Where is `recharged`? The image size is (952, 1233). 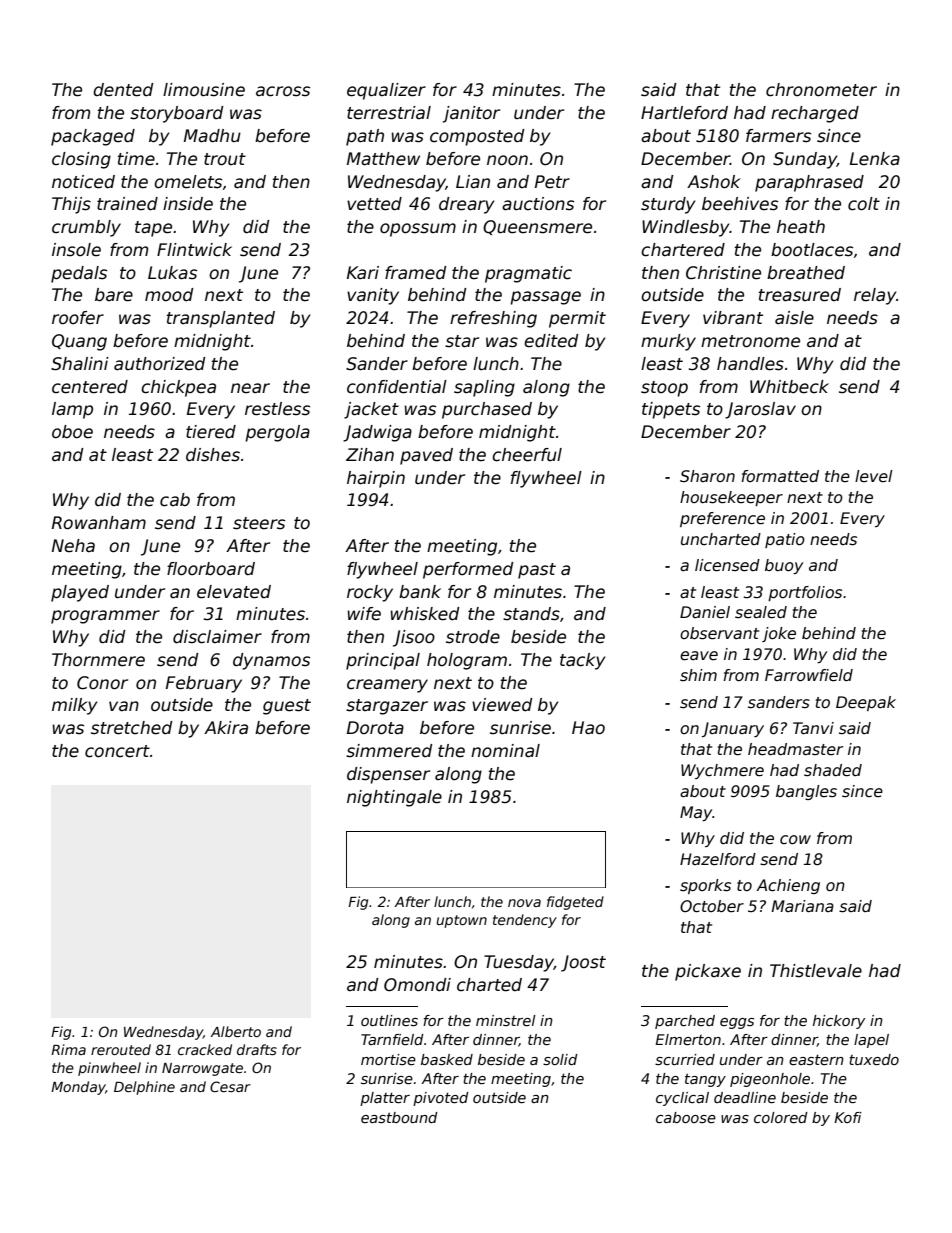 recharged is located at coordinates (815, 114).
